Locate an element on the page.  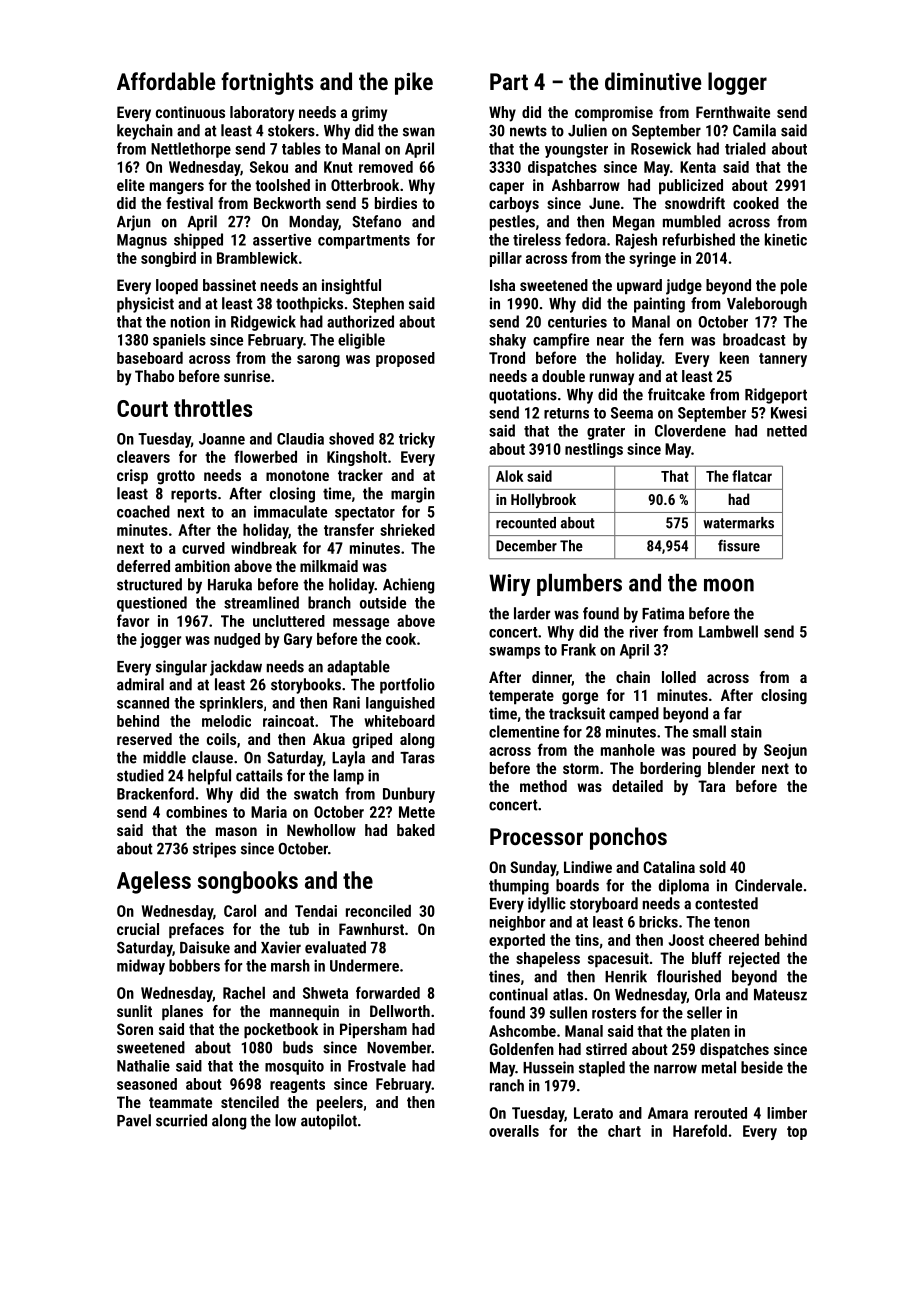
diminutive is located at coordinates (653, 81).
